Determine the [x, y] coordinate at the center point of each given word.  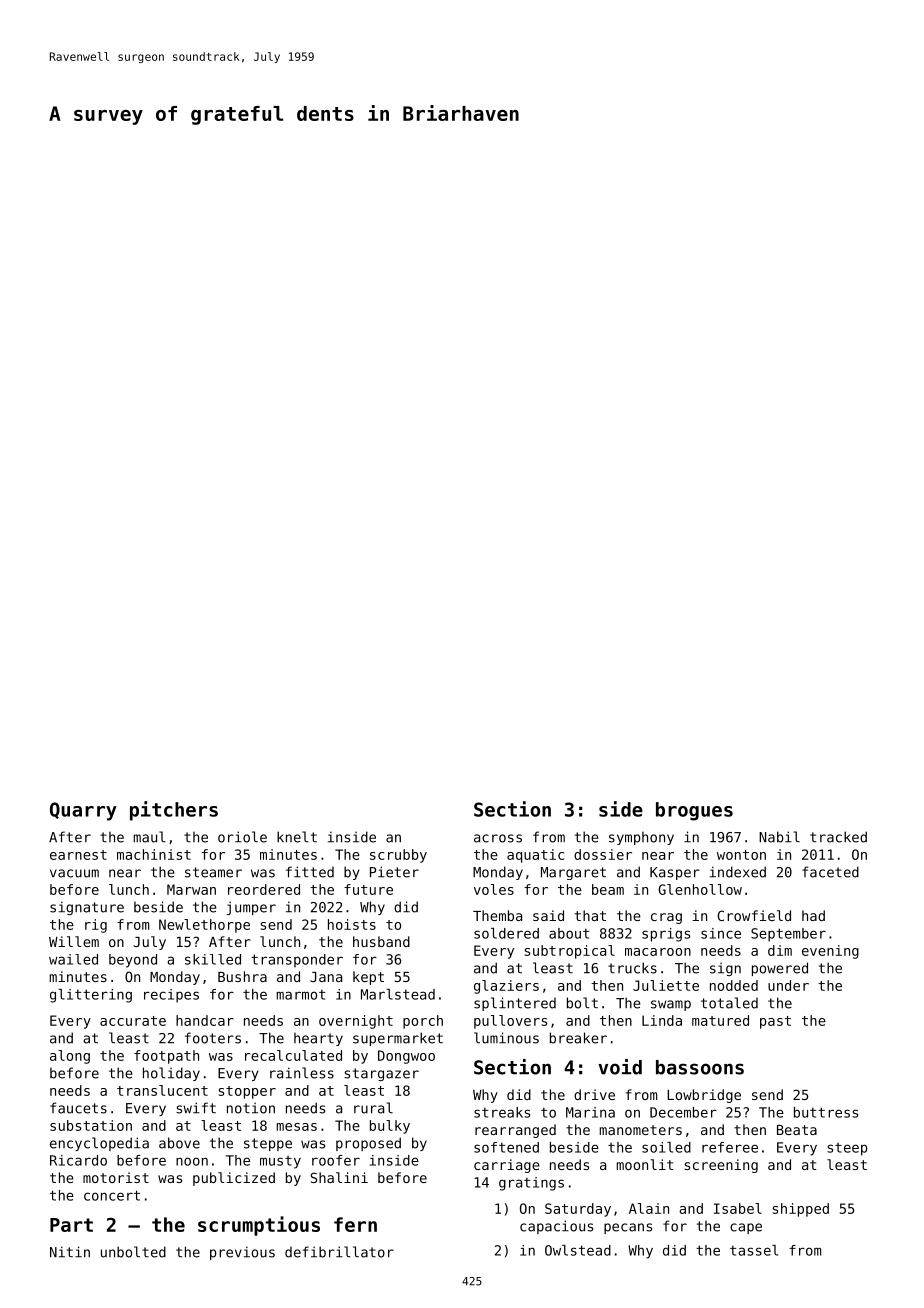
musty [280, 1162]
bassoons [700, 1067]
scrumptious [259, 1226]
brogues [694, 811]
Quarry [83, 811]
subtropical [570, 952]
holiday [171, 1074]
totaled [729, 1003]
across [498, 838]
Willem [74, 941]
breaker [578, 1038]
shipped [801, 1210]
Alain [649, 1208]
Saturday [578, 1210]
